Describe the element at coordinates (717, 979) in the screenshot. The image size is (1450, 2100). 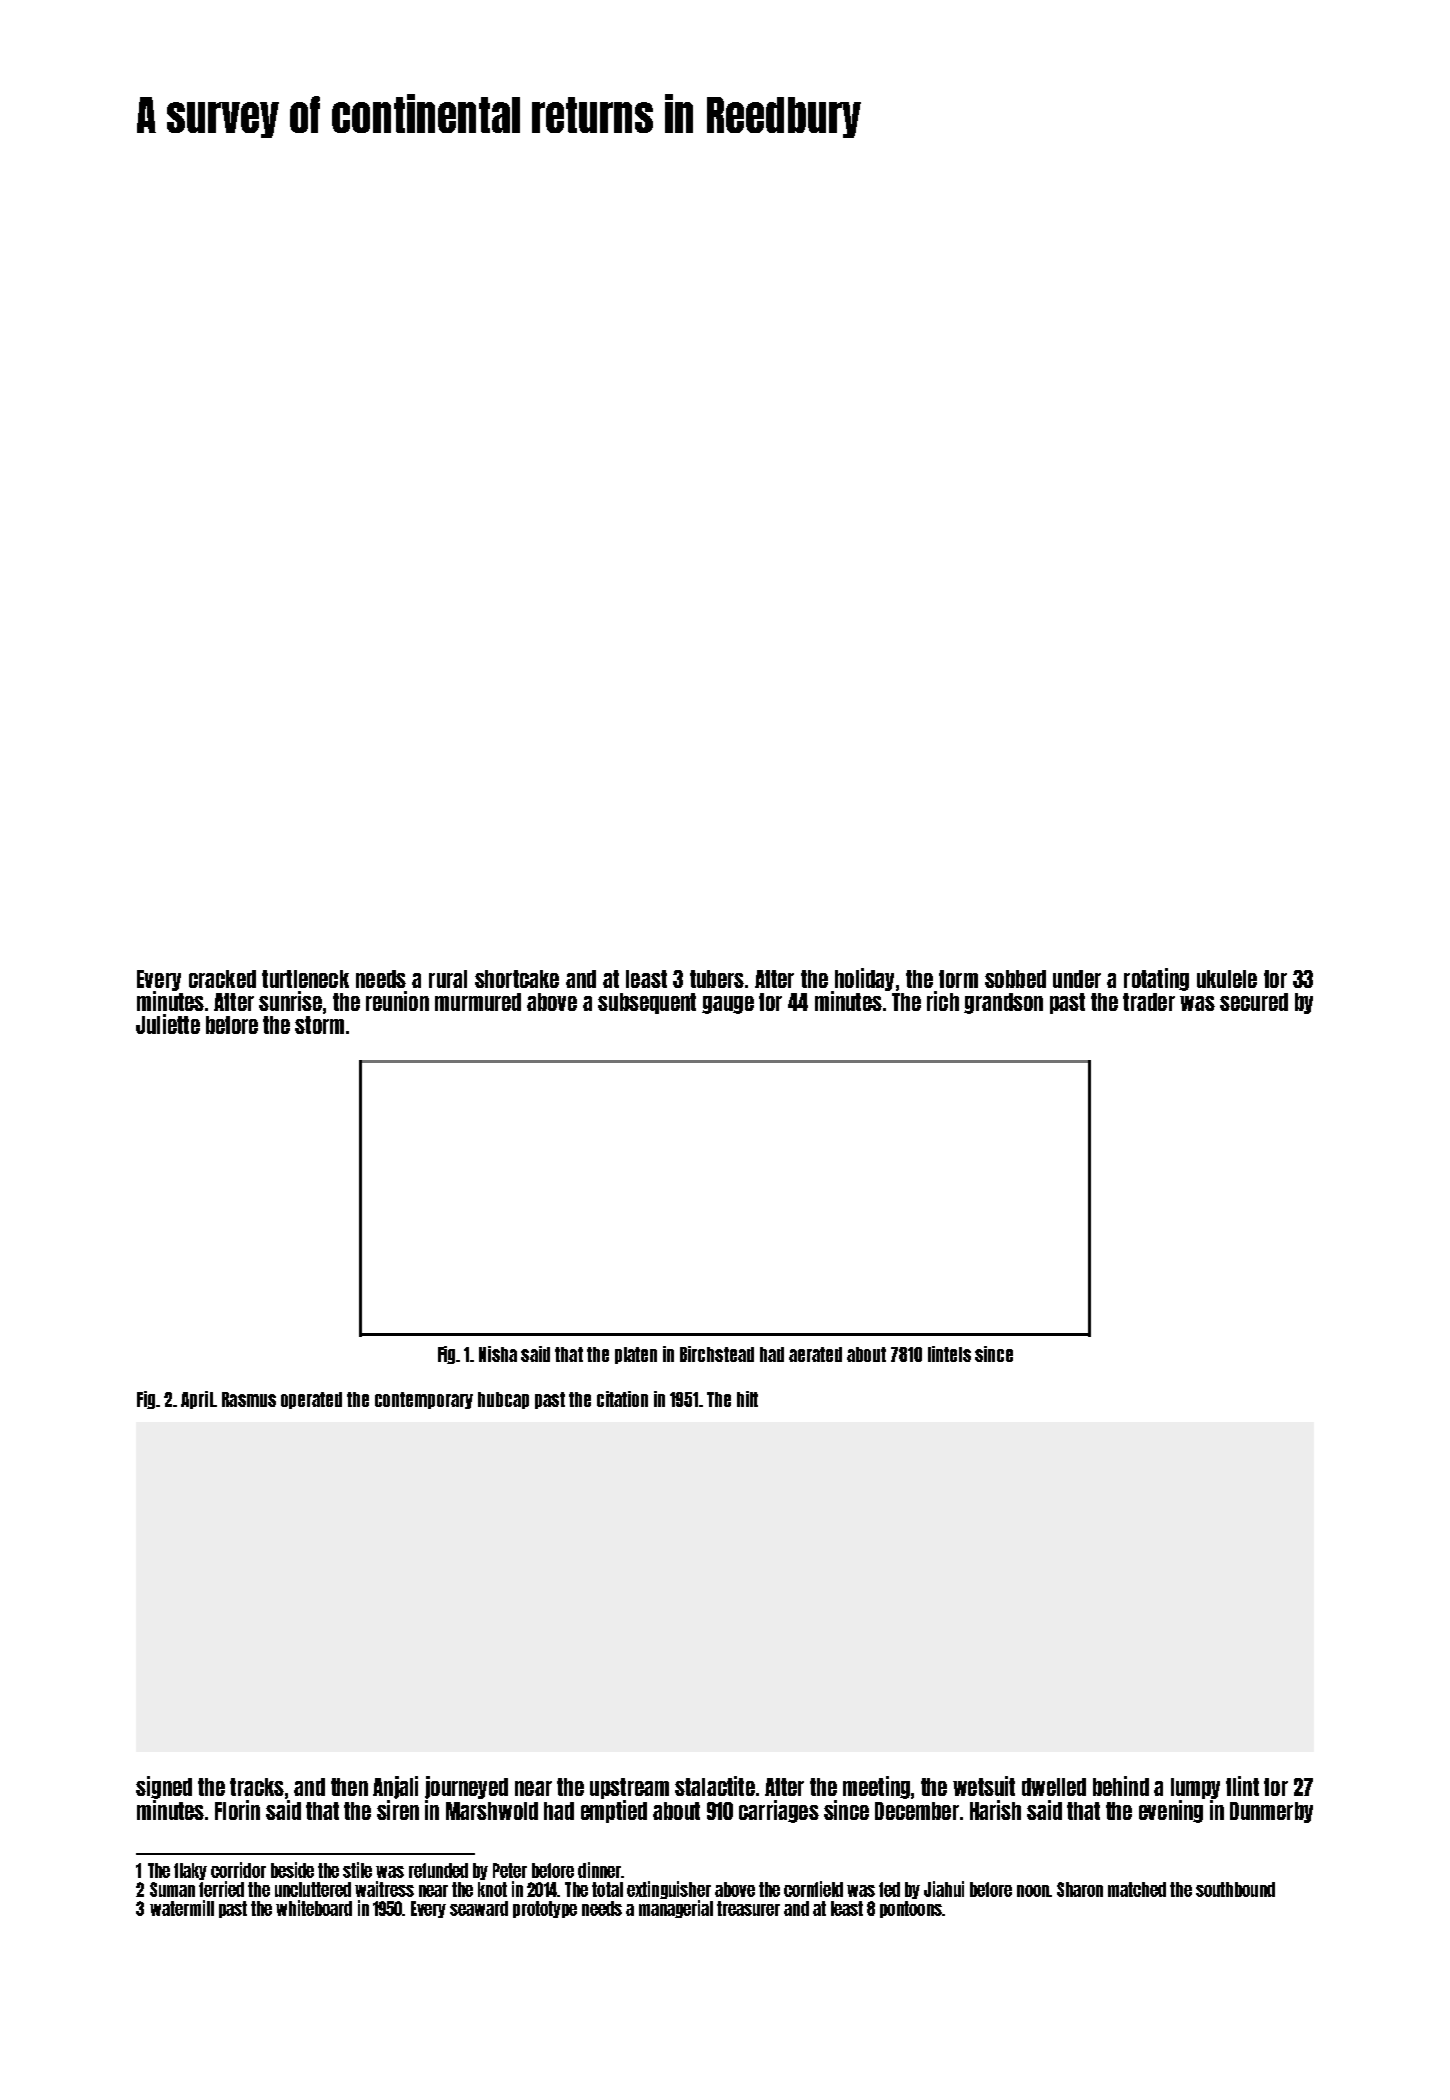
I see `tubers` at that location.
